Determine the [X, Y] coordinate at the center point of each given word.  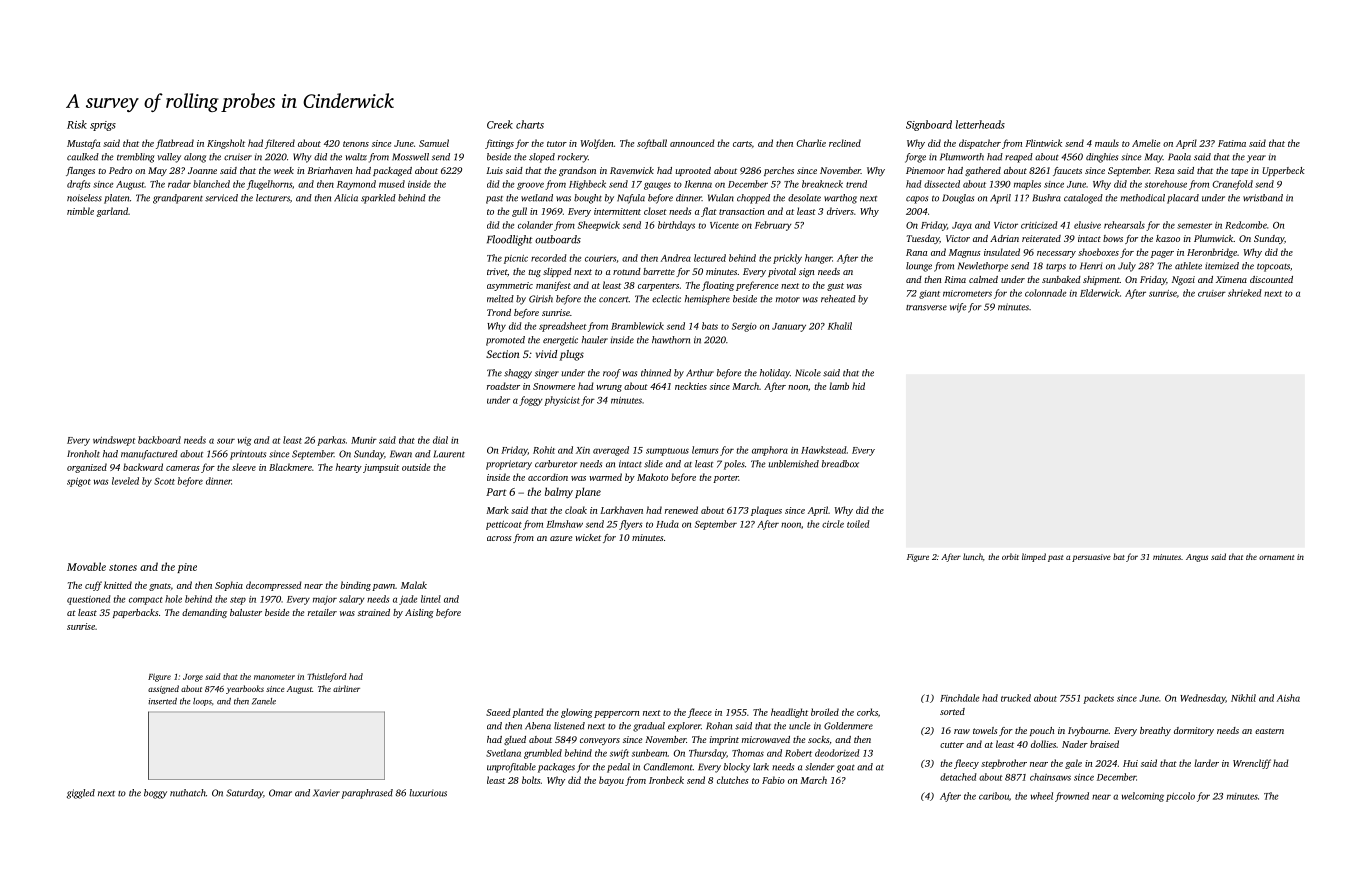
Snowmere [554, 386]
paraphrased [367, 794]
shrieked [1245, 293]
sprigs [103, 126]
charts [530, 124]
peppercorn [616, 714]
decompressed [274, 586]
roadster [503, 386]
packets [1098, 699]
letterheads [980, 124]
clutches [733, 780]
